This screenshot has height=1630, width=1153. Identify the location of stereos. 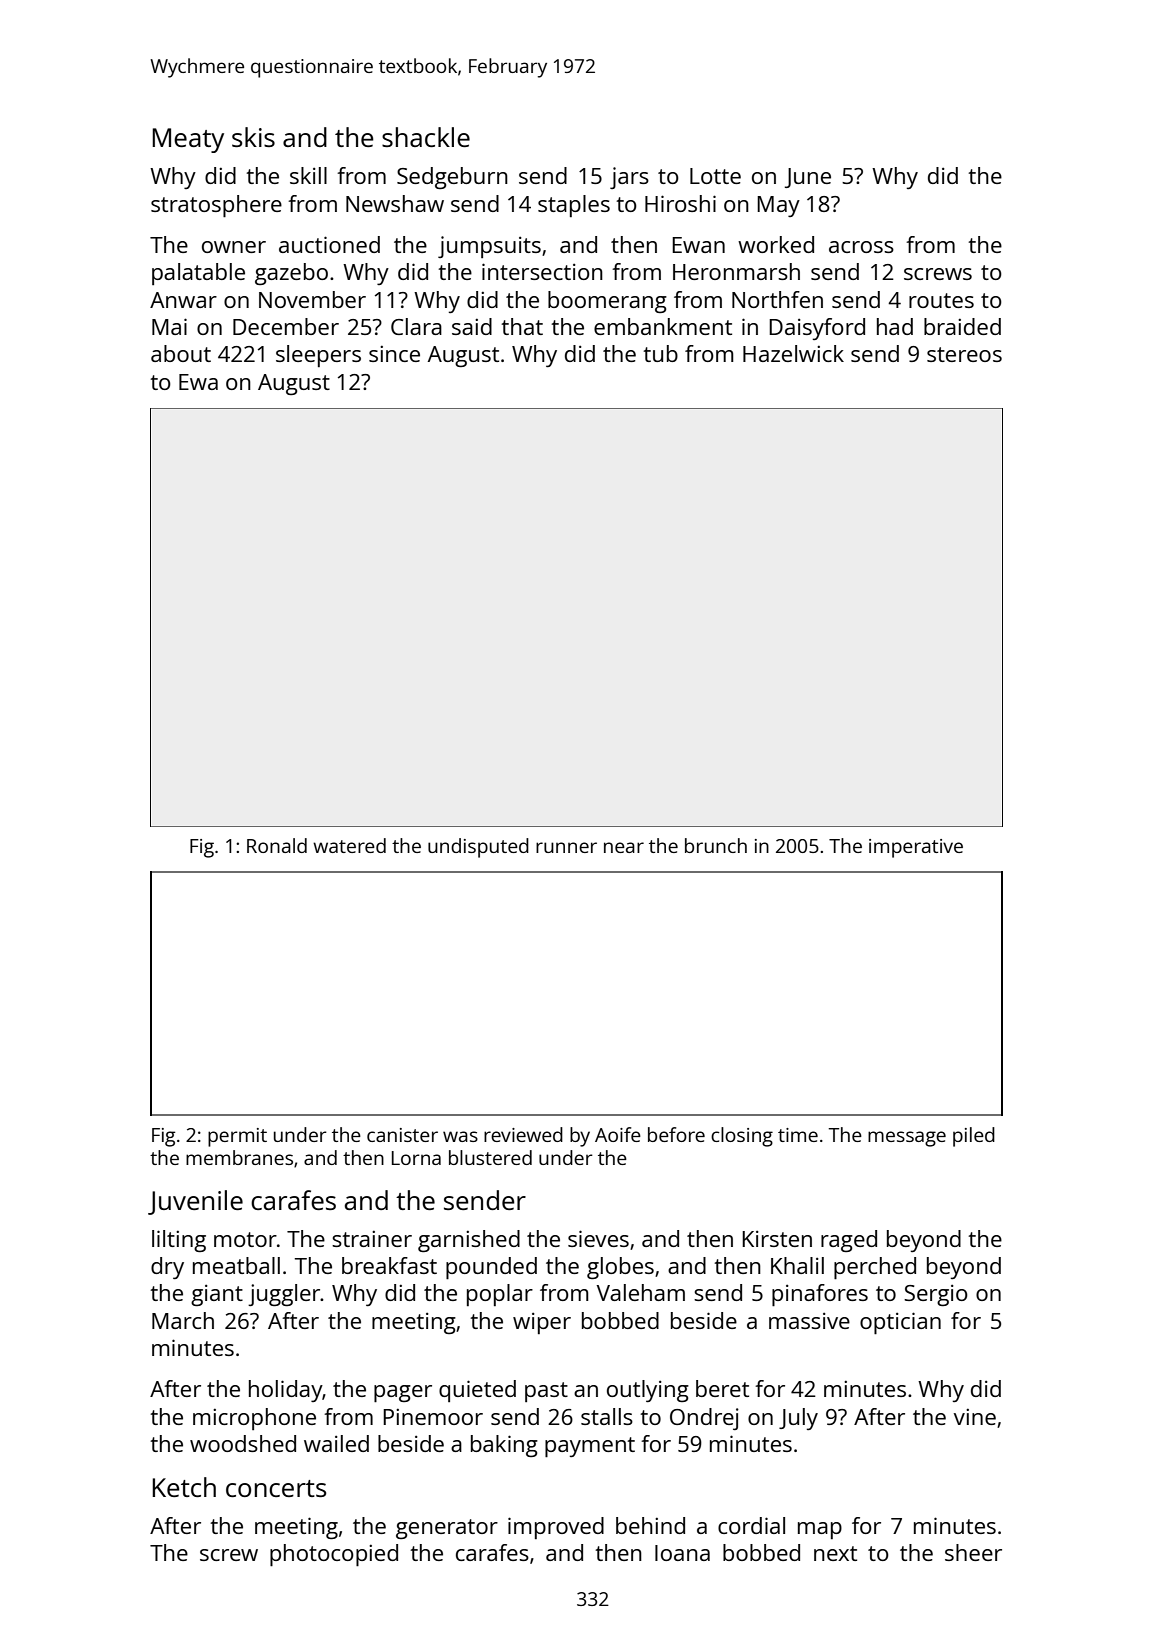
(964, 354).
